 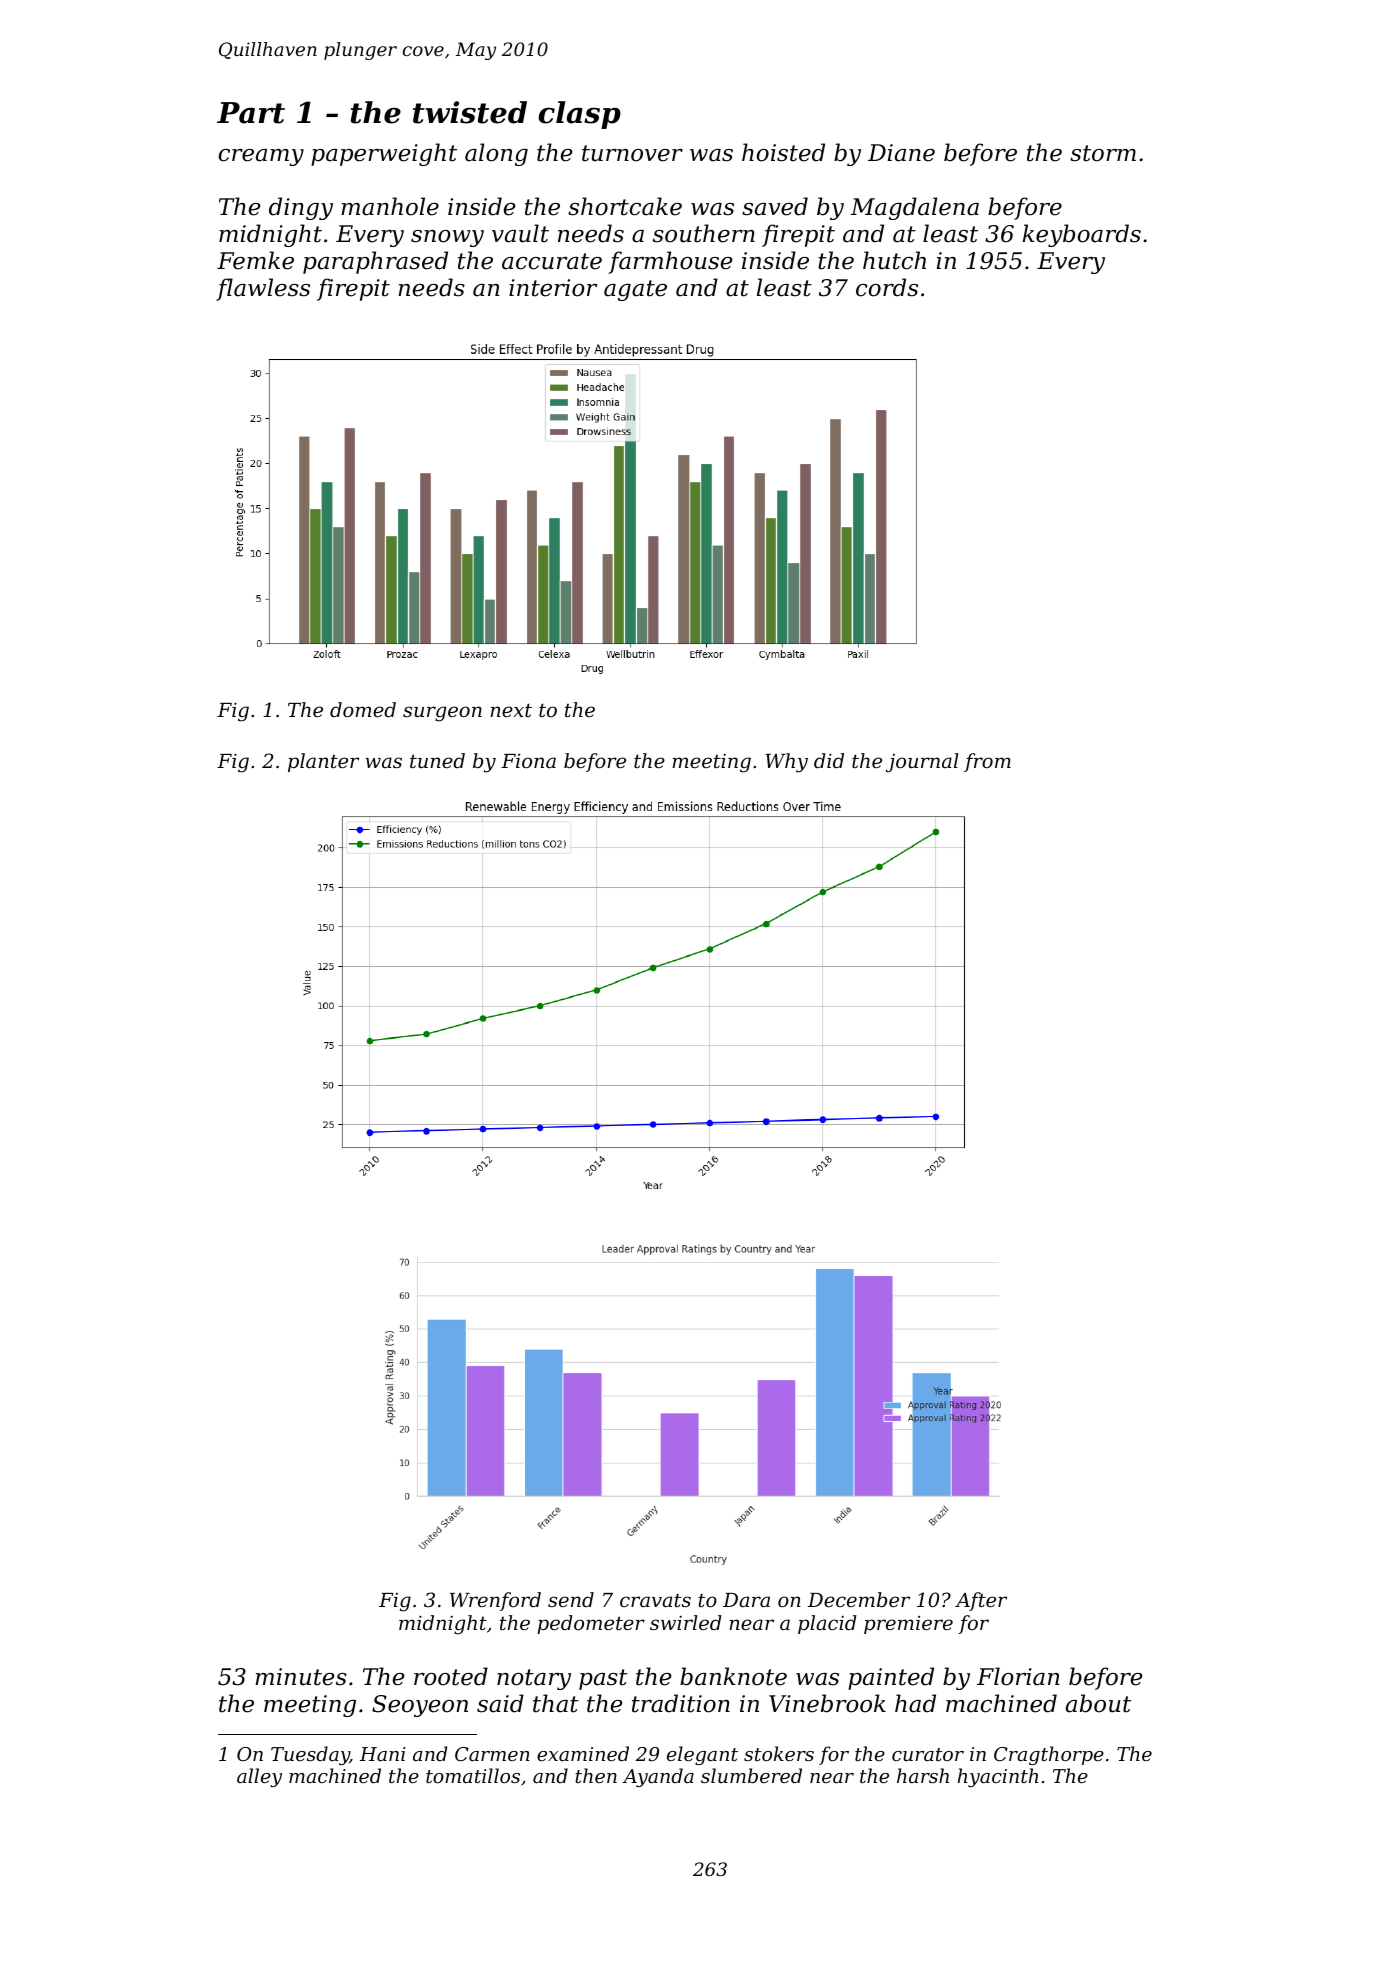 I want to click on twisted, so click(x=470, y=112).
